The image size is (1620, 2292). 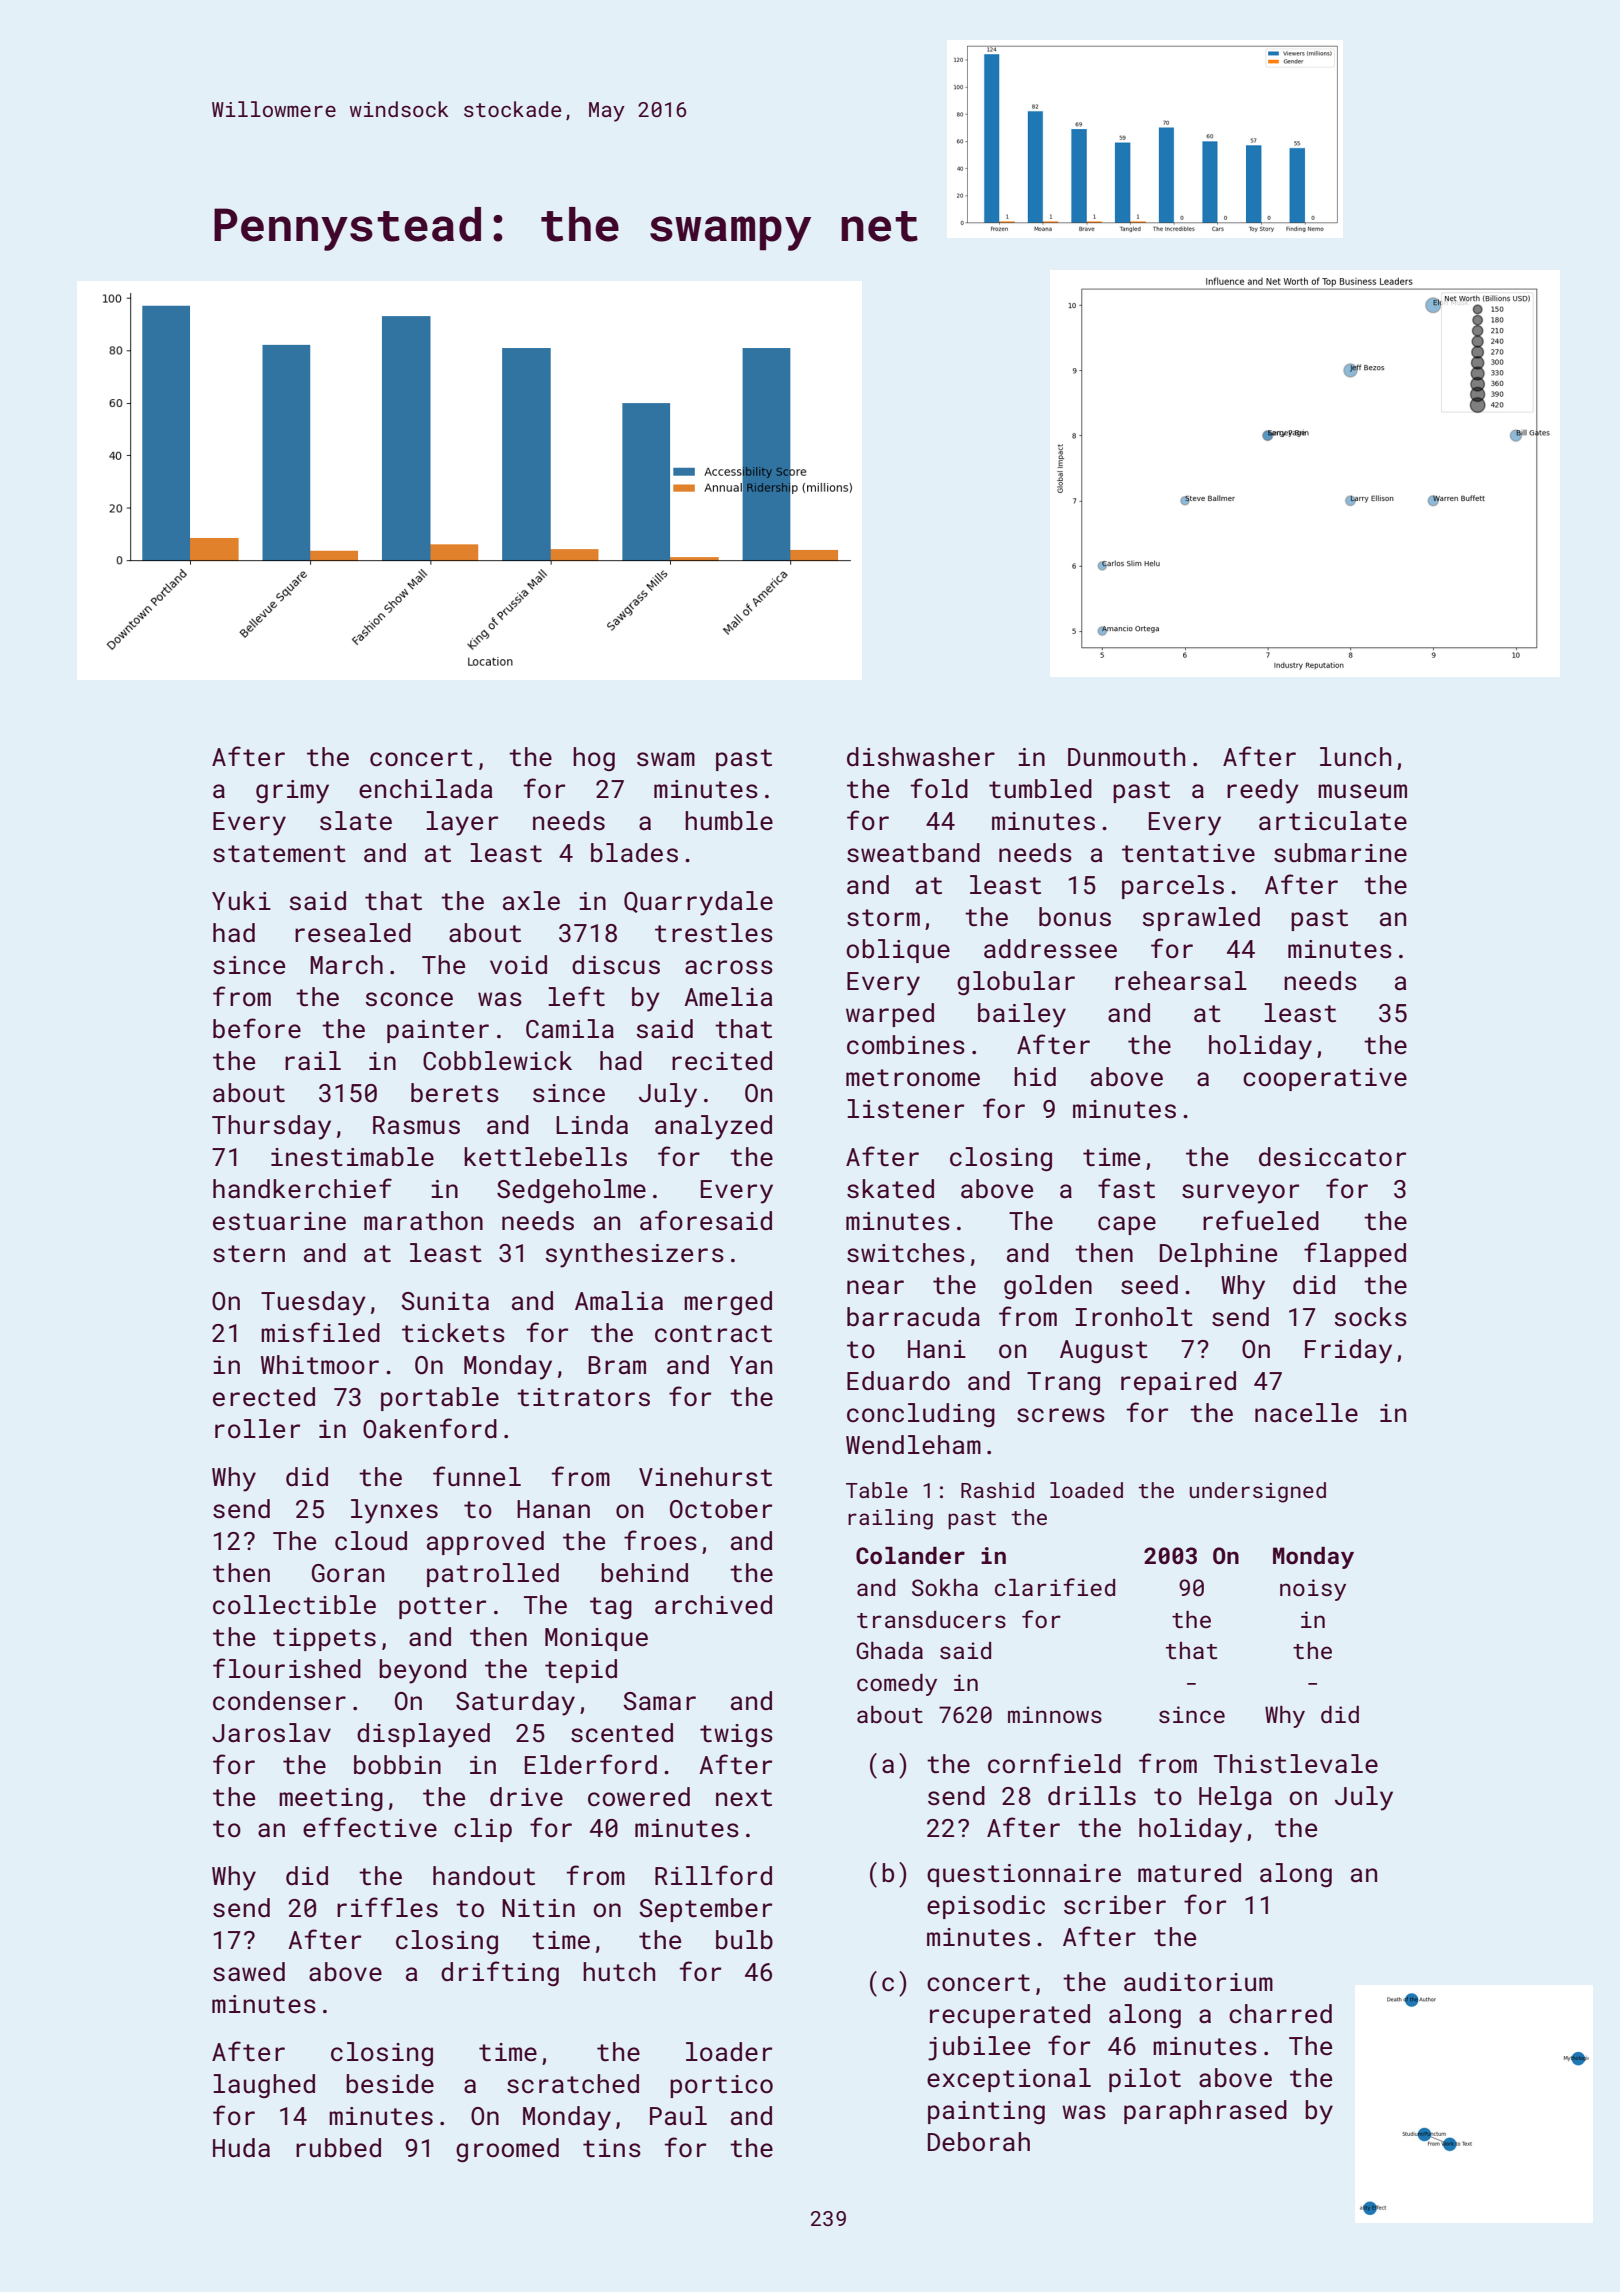 I want to click on reedy, so click(x=1263, y=791).
